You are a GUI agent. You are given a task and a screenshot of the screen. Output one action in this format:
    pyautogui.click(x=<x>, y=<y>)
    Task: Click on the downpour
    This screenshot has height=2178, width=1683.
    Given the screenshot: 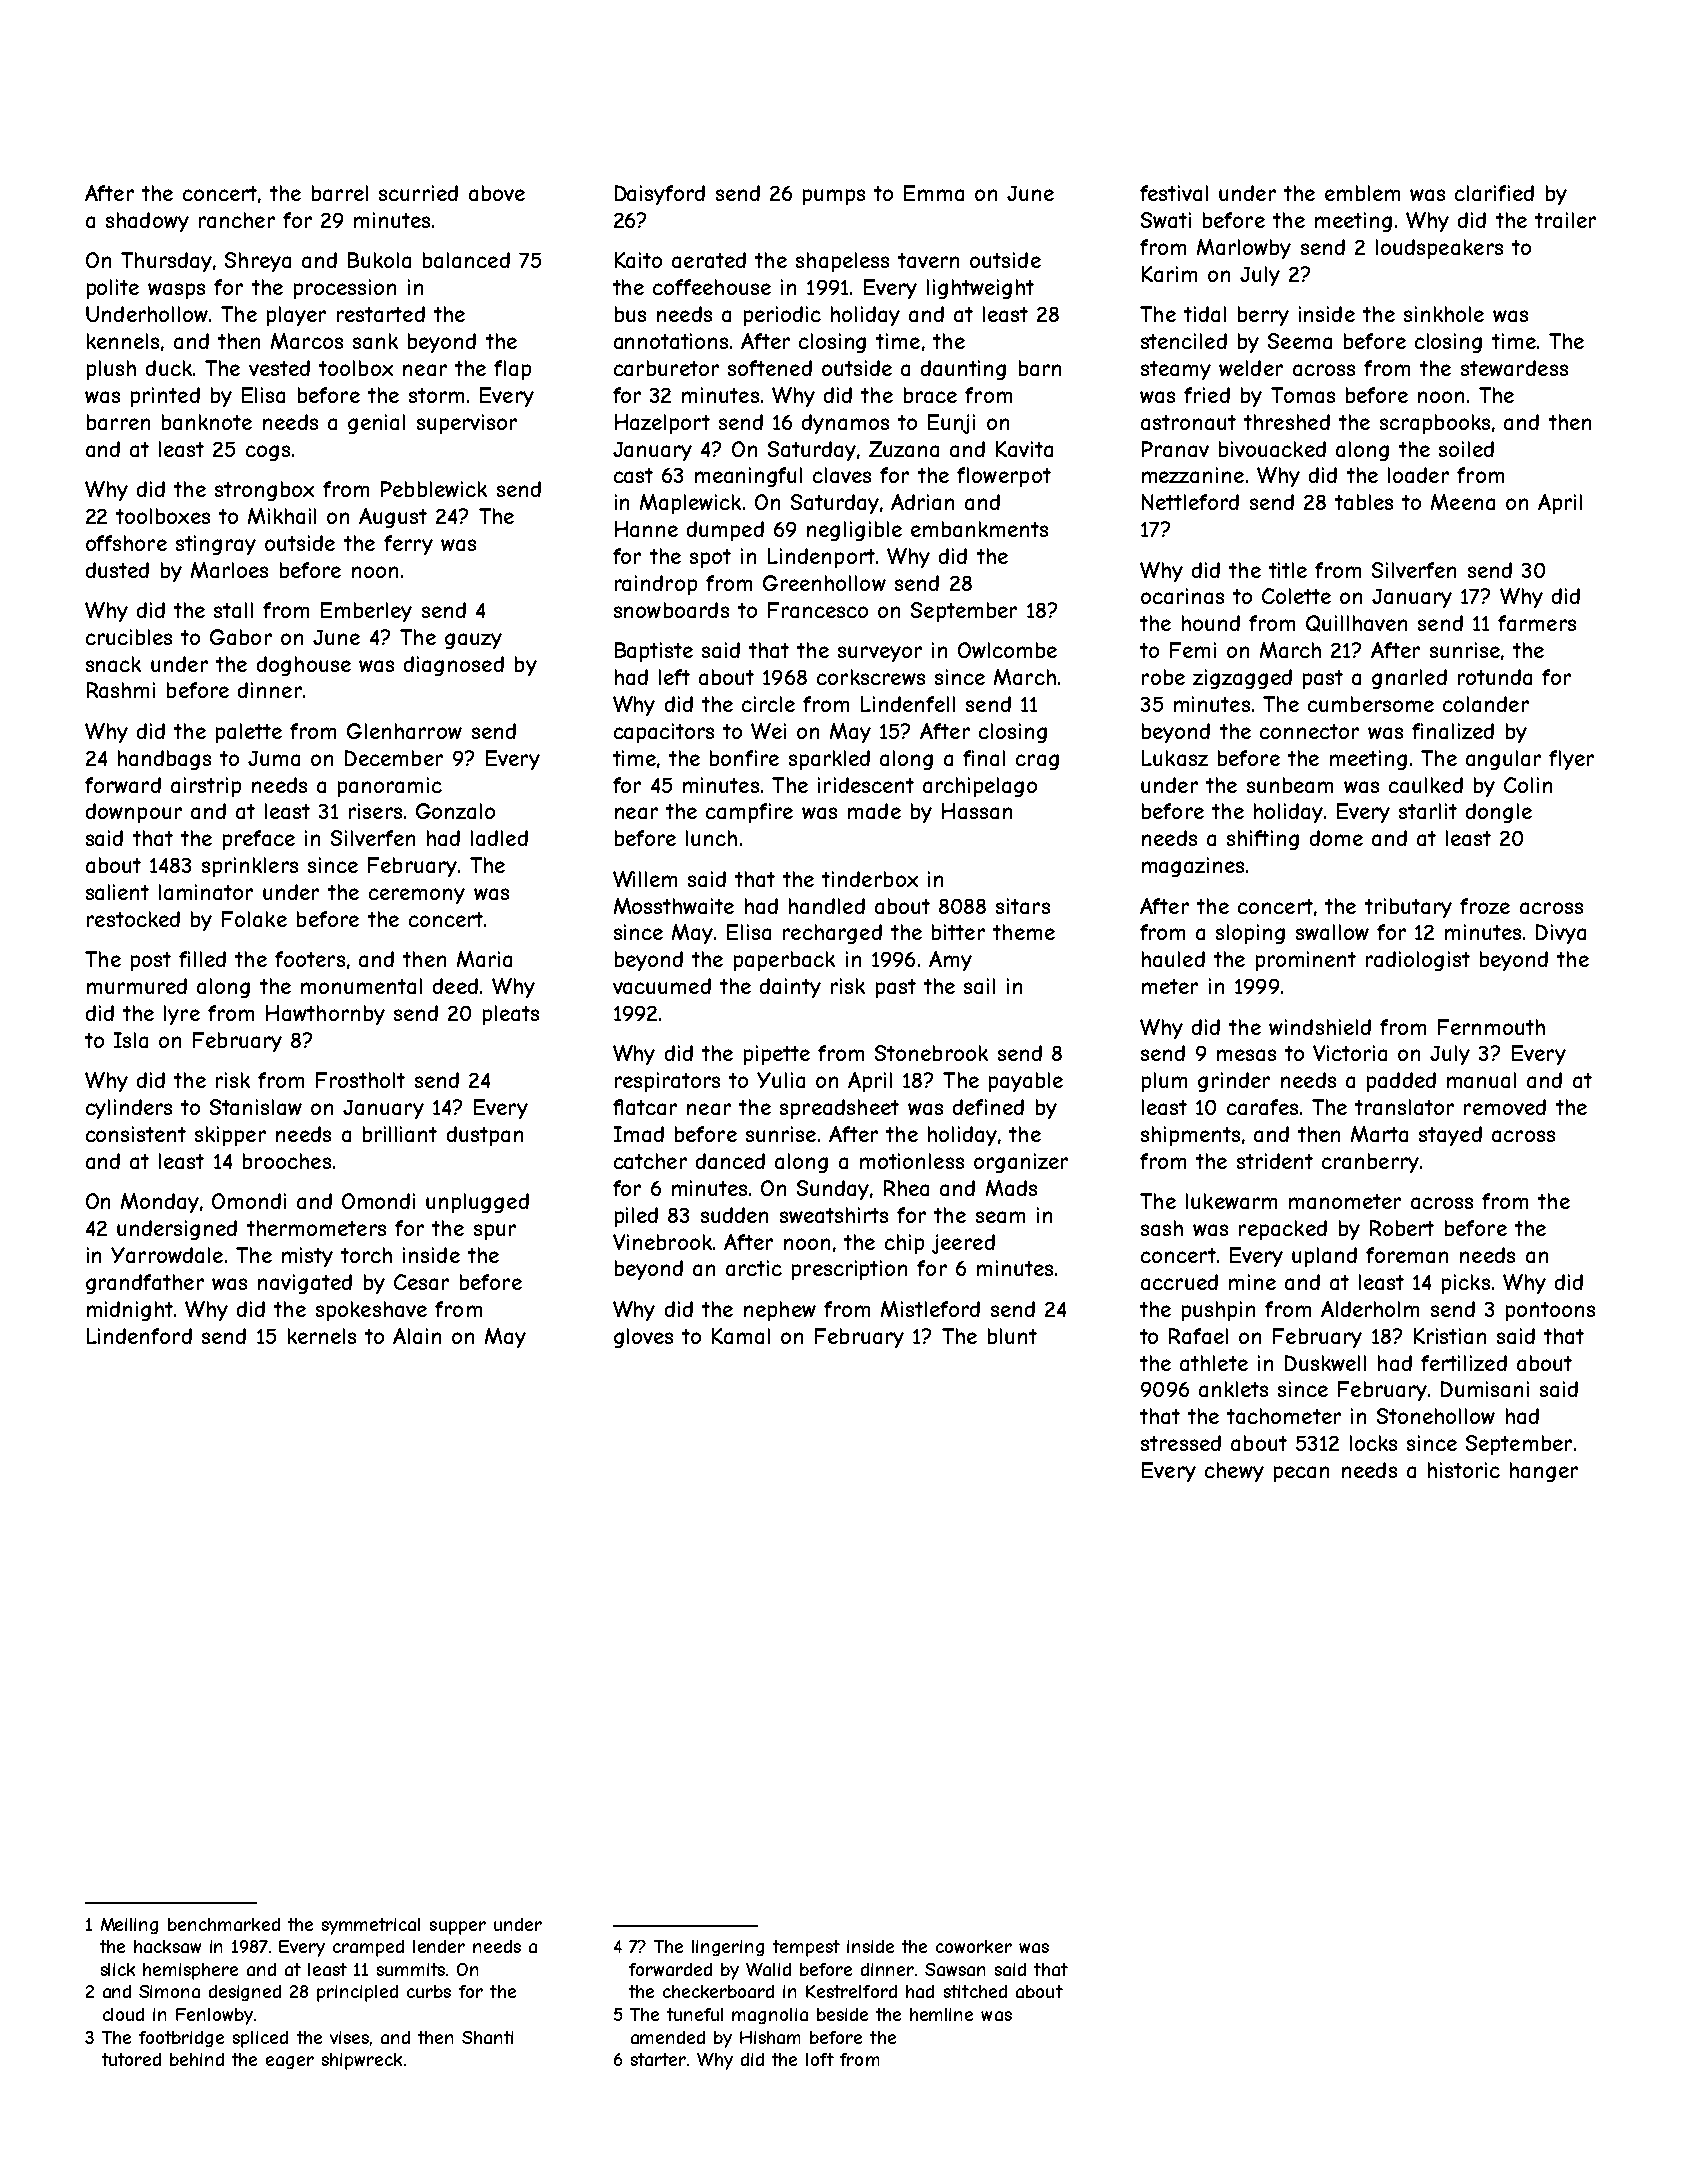 What is the action you would take?
    pyautogui.click(x=134, y=813)
